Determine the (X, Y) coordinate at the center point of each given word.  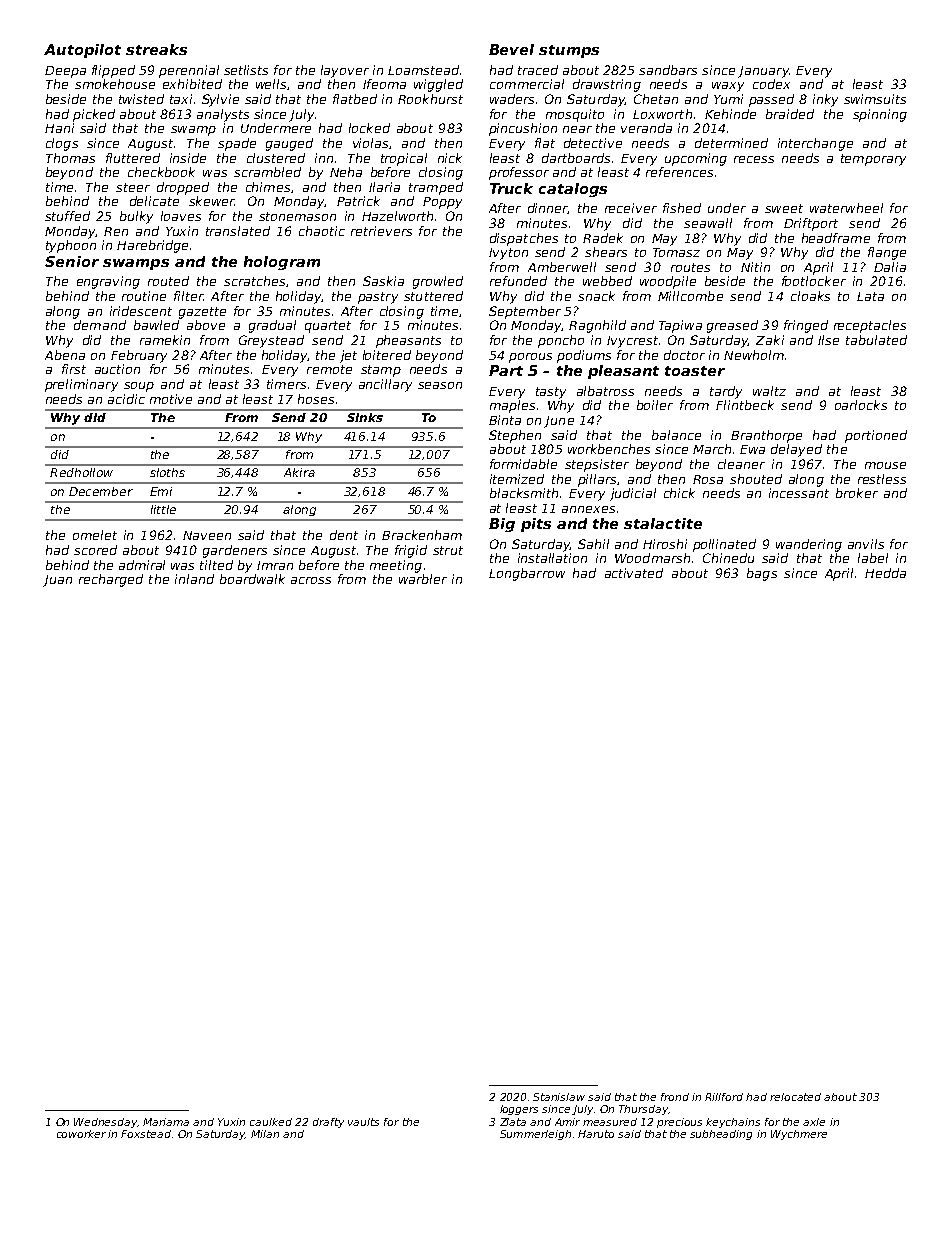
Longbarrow (527, 574)
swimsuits (875, 99)
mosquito (575, 115)
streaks (156, 49)
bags (762, 574)
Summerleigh (535, 1135)
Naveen (207, 535)
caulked (271, 1122)
